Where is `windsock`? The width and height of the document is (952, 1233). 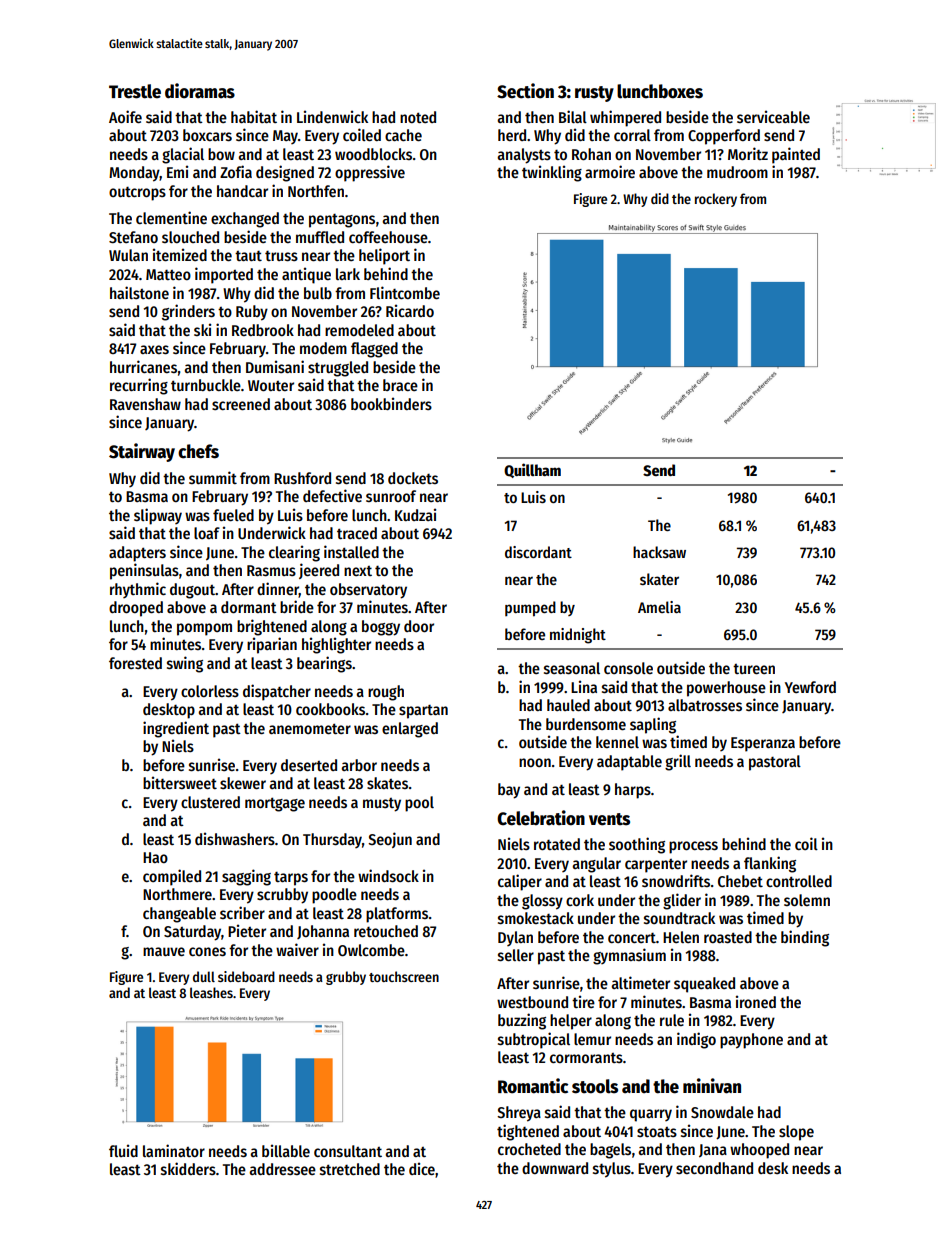 windsock is located at coordinates (388, 876).
